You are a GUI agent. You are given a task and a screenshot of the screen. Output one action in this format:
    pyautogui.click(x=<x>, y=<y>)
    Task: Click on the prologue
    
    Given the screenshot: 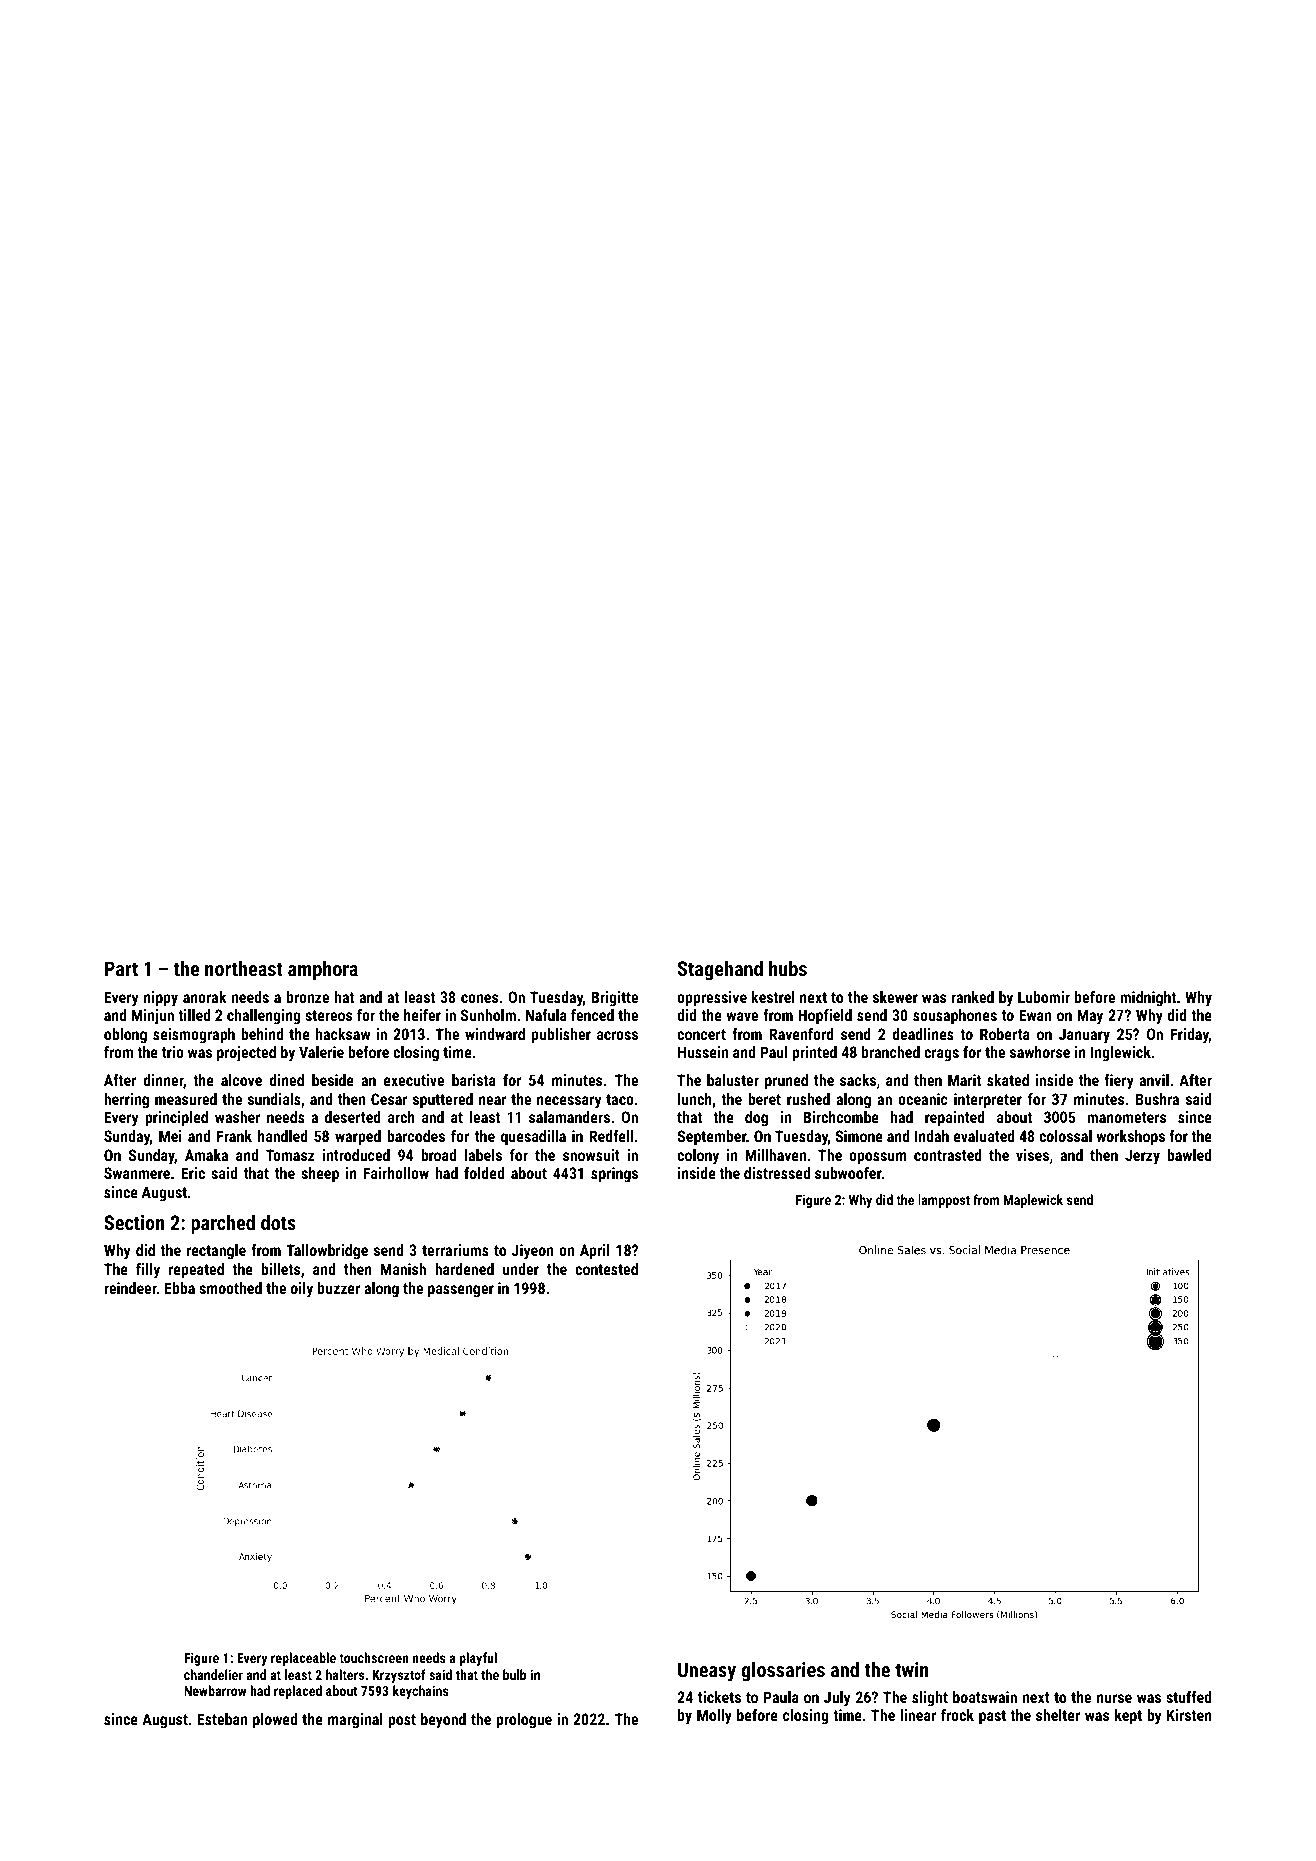 What is the action you would take?
    pyautogui.click(x=524, y=1721)
